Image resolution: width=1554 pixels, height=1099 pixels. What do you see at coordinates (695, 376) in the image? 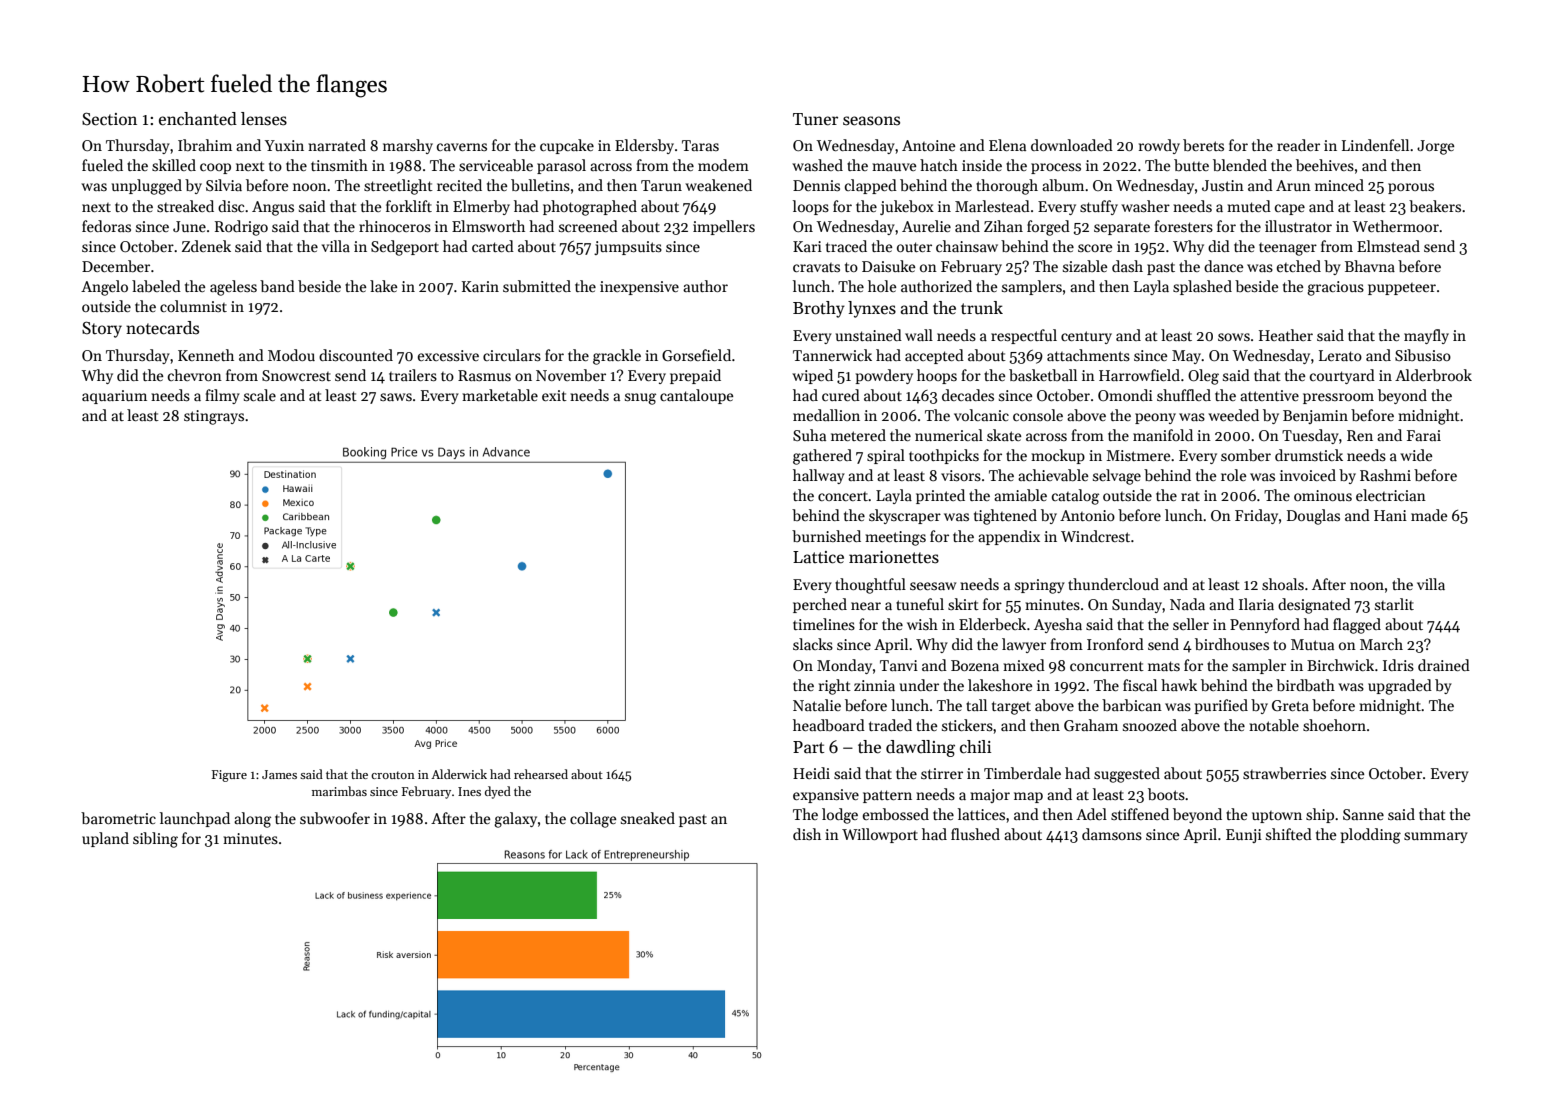
I see `prepaid` at bounding box center [695, 376].
